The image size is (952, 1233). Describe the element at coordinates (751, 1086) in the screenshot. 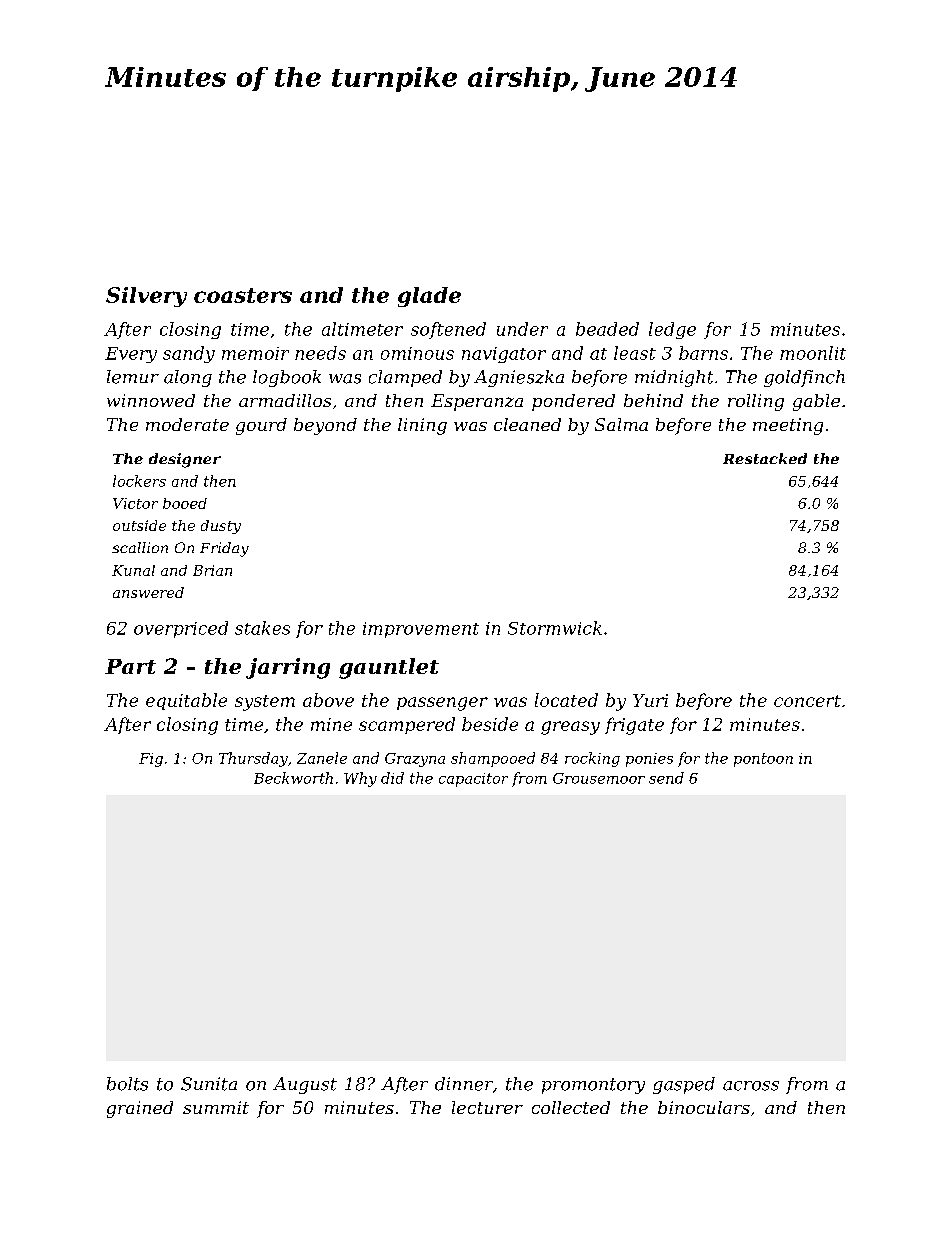

I see `across` at that location.
